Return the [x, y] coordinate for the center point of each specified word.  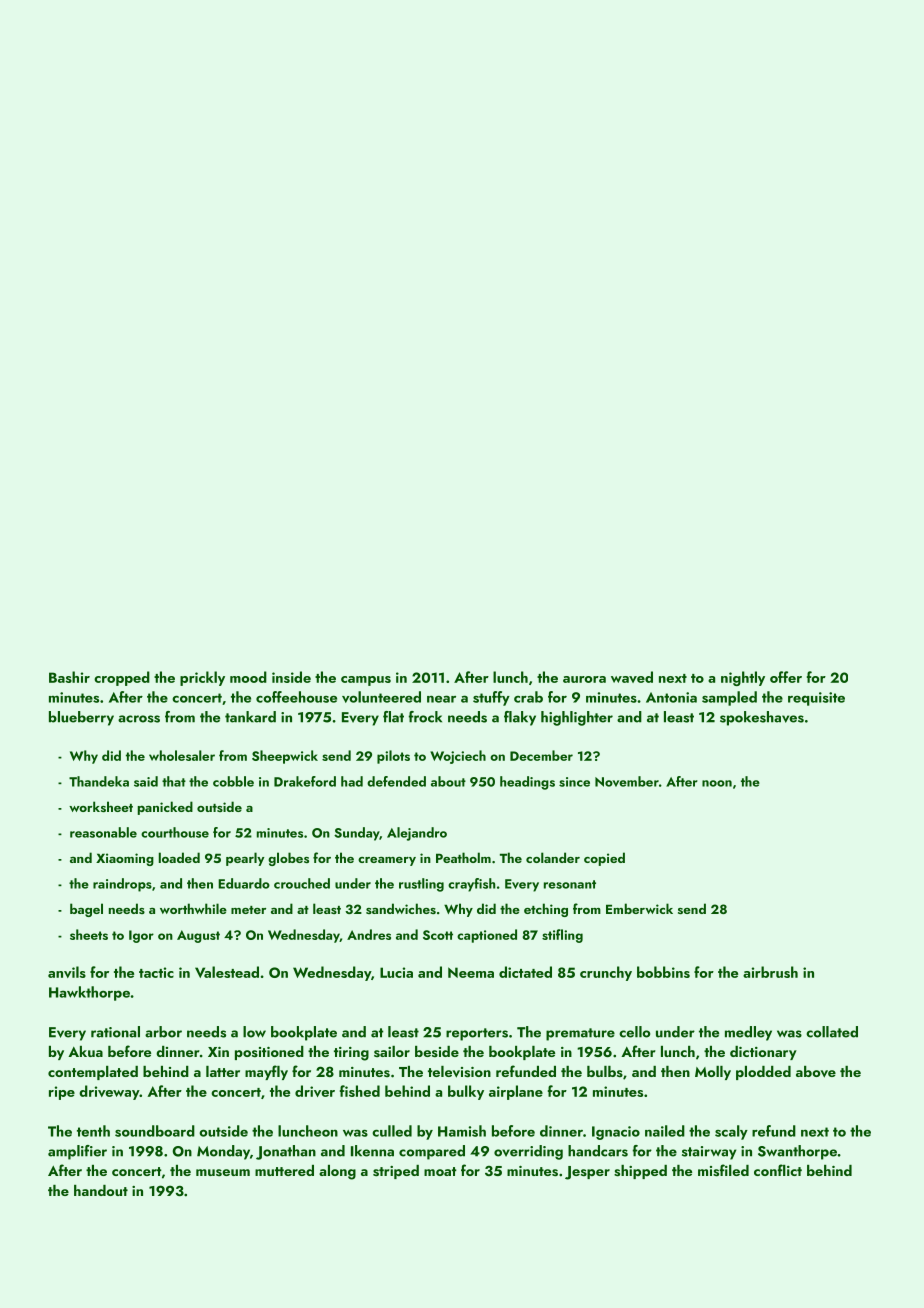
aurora [584, 679]
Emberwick [639, 908]
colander [553, 857]
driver [315, 1091]
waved [632, 677]
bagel [86, 910]
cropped [122, 678]
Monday [223, 1152]
